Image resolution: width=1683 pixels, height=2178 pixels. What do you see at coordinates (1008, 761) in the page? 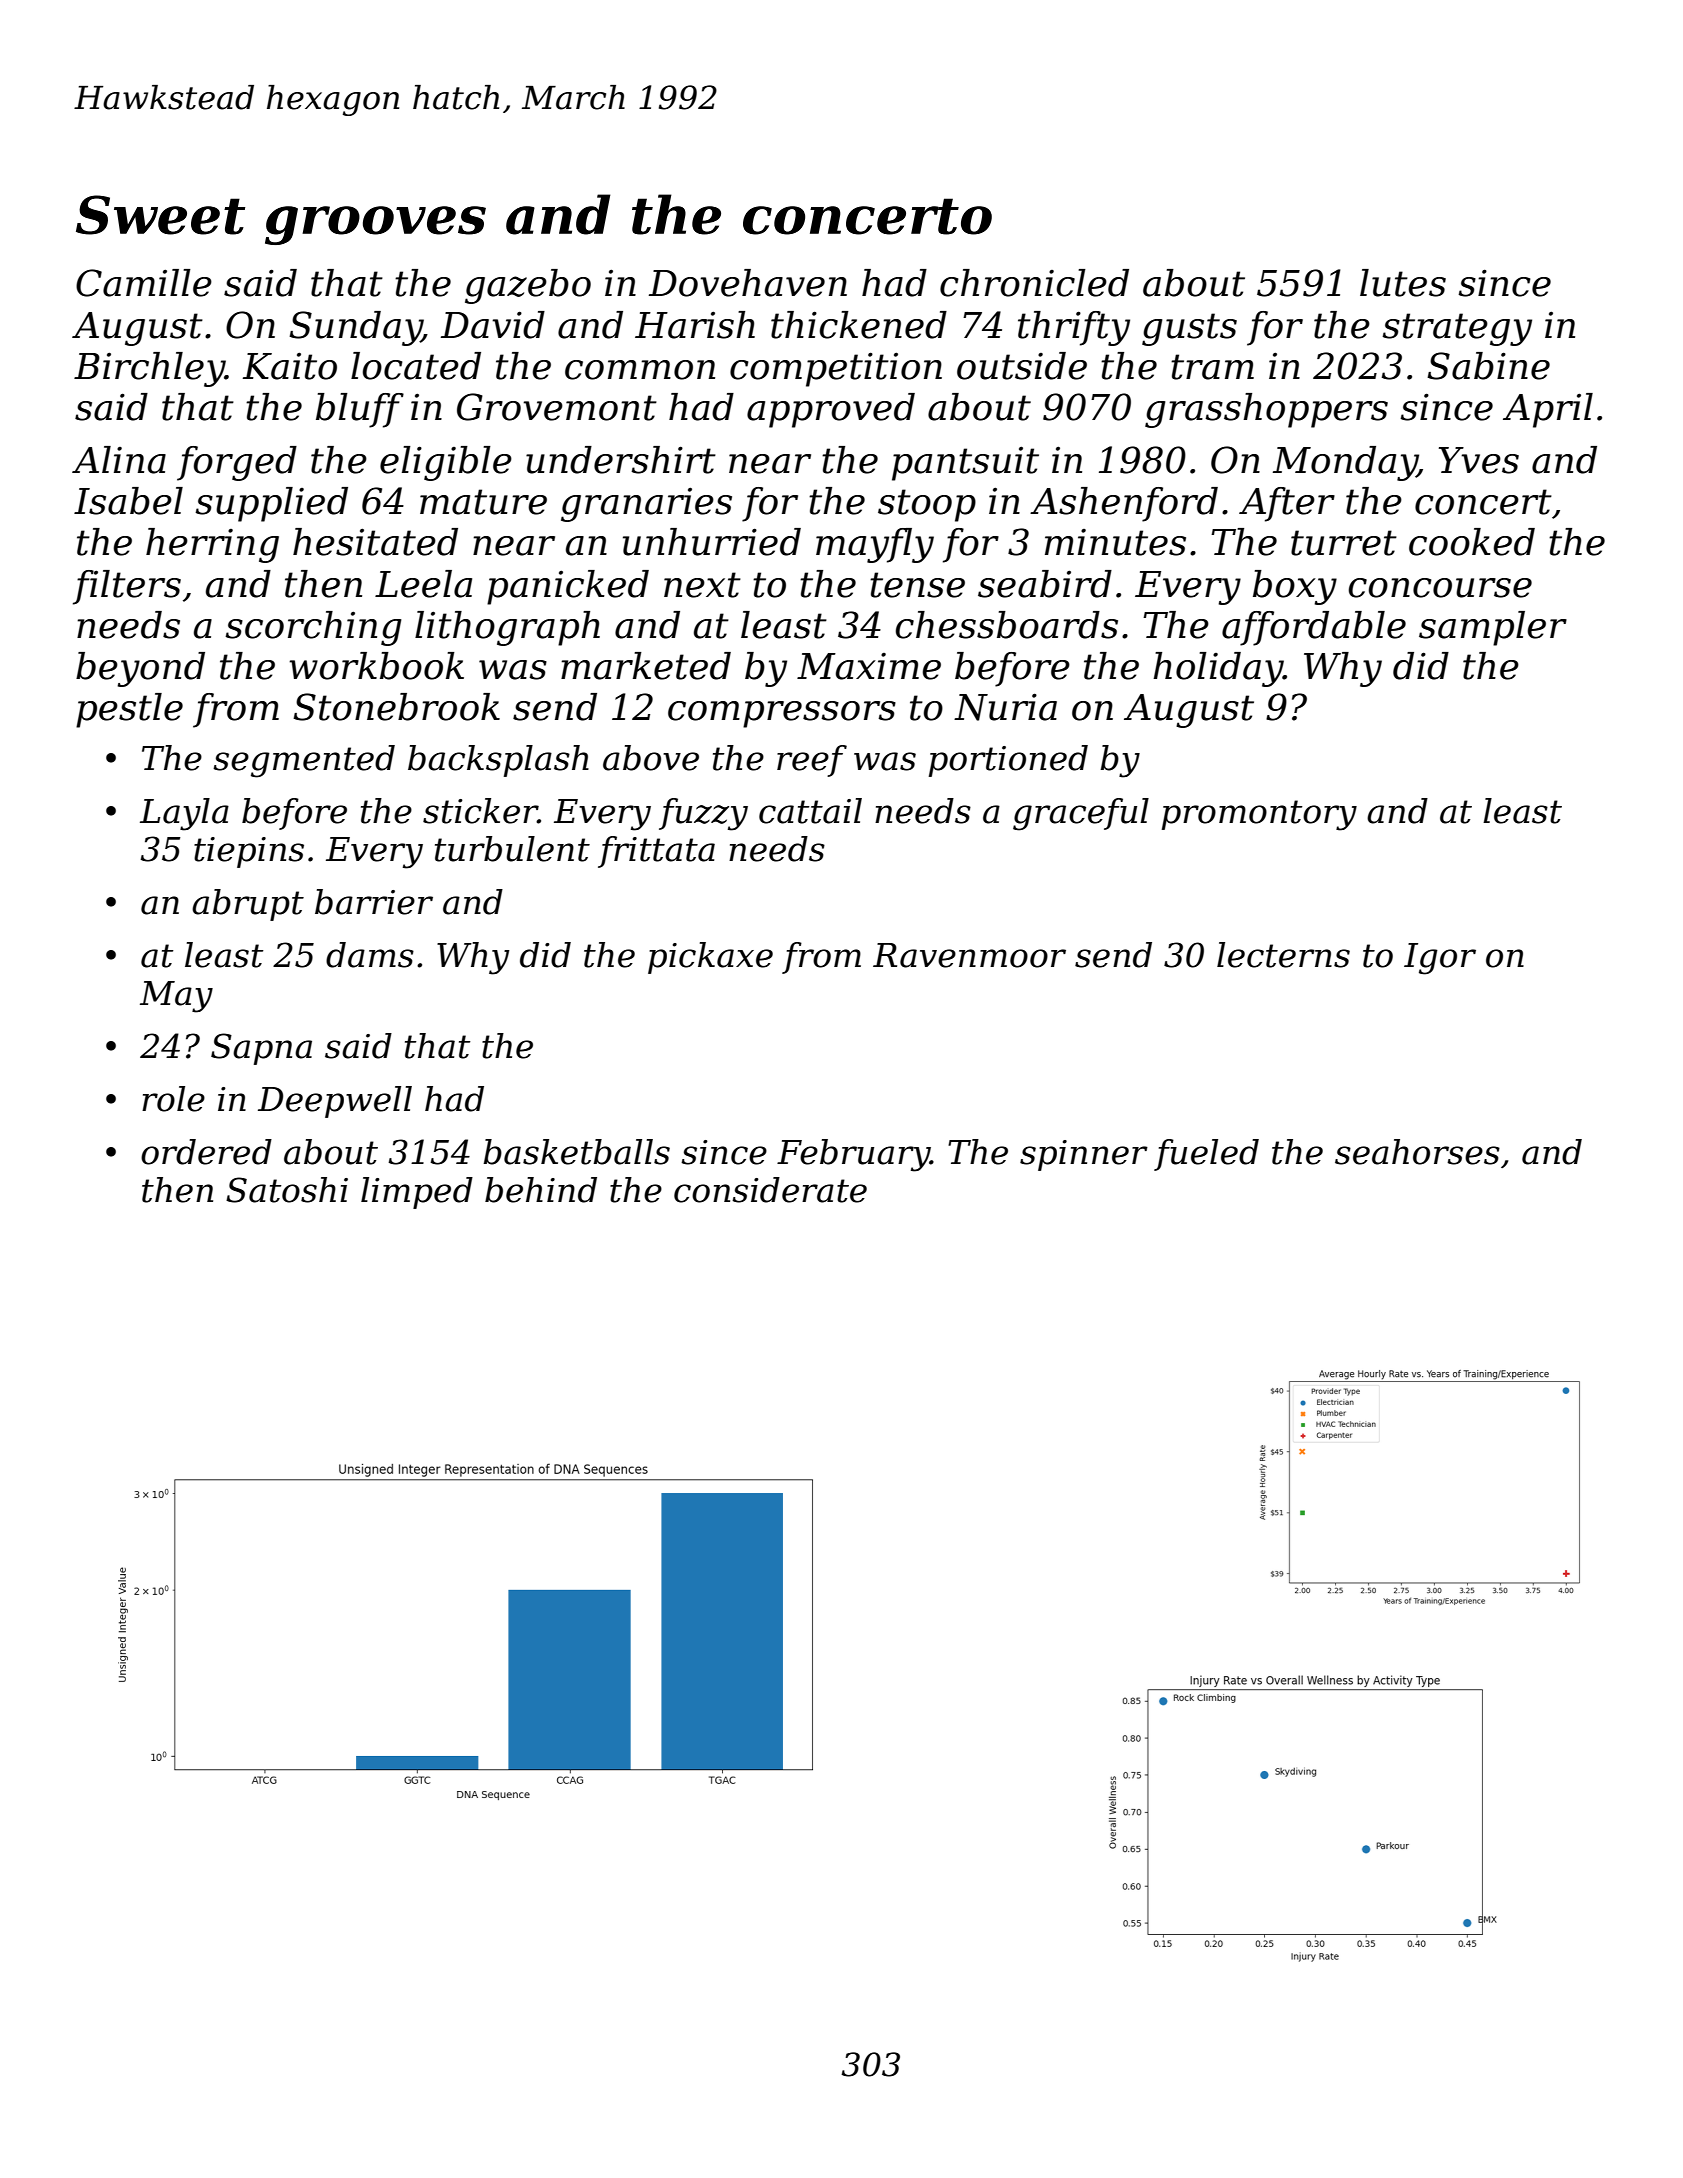
I see `portioned` at bounding box center [1008, 761].
